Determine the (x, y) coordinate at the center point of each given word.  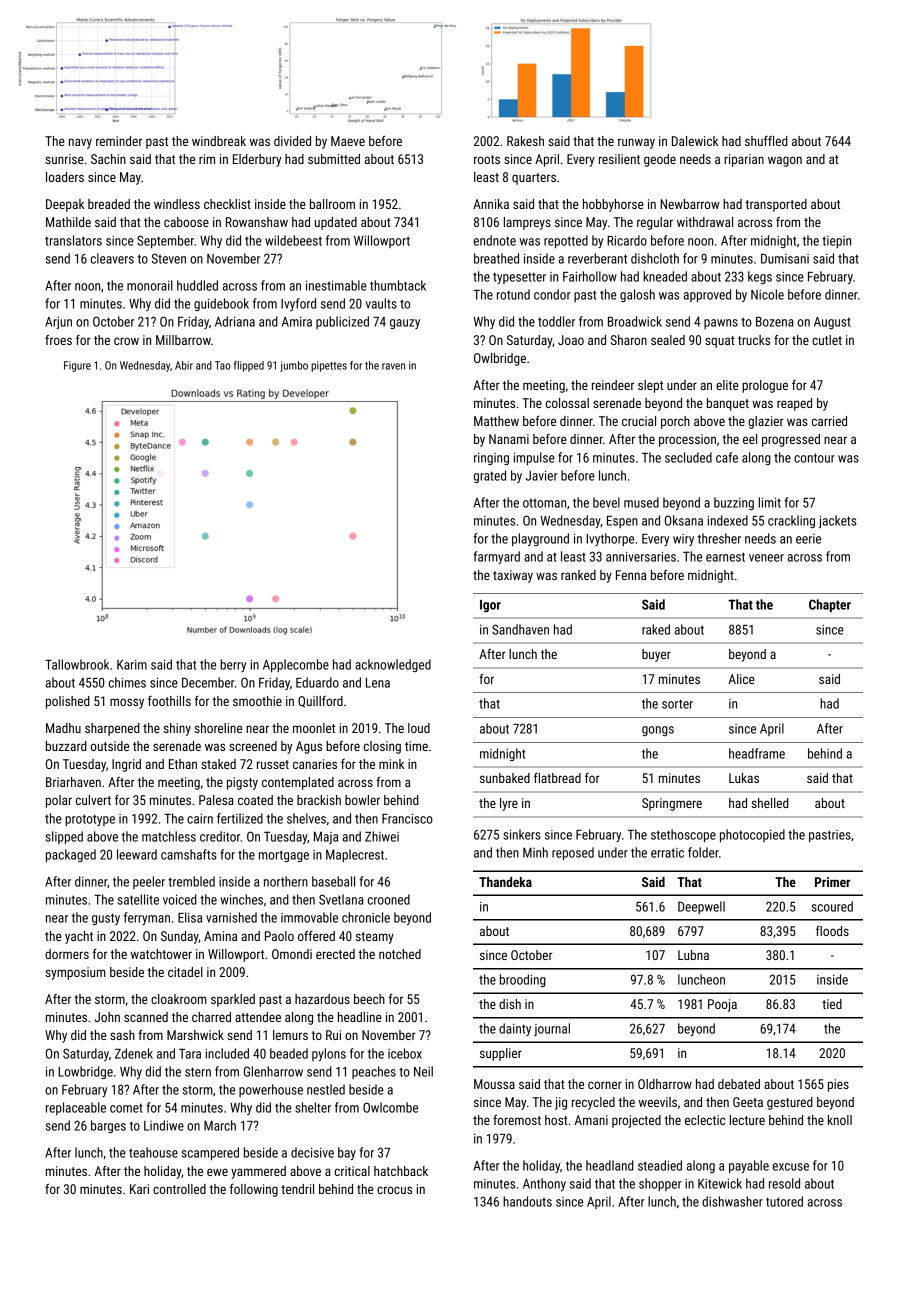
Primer (832, 882)
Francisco (407, 818)
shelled (770, 803)
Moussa (494, 1084)
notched (400, 954)
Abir (184, 365)
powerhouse (271, 1090)
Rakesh (525, 141)
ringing (491, 459)
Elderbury (257, 160)
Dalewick (695, 141)
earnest (725, 557)
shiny (177, 729)
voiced (180, 899)
